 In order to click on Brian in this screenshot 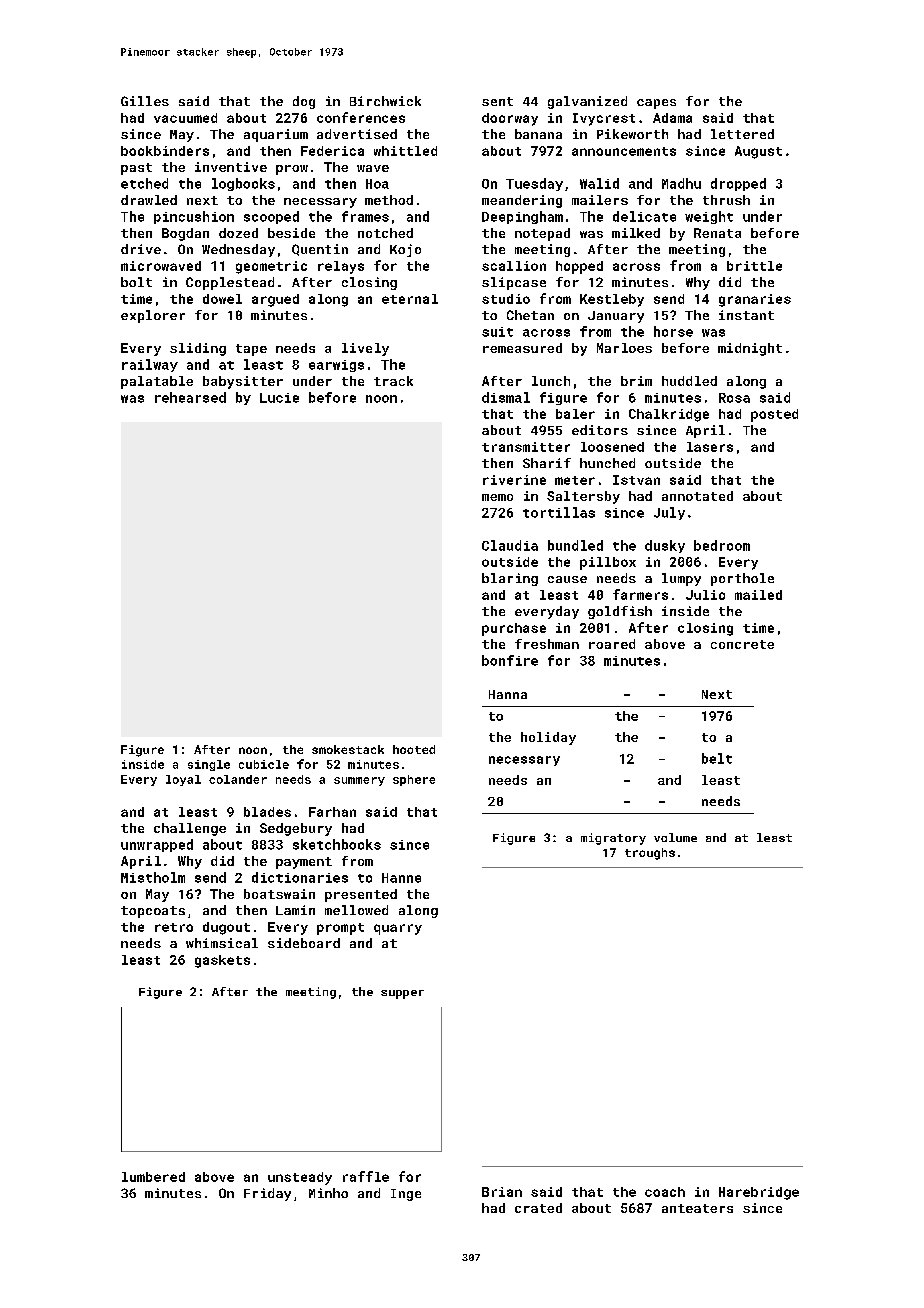, I will do `click(502, 1192)`.
